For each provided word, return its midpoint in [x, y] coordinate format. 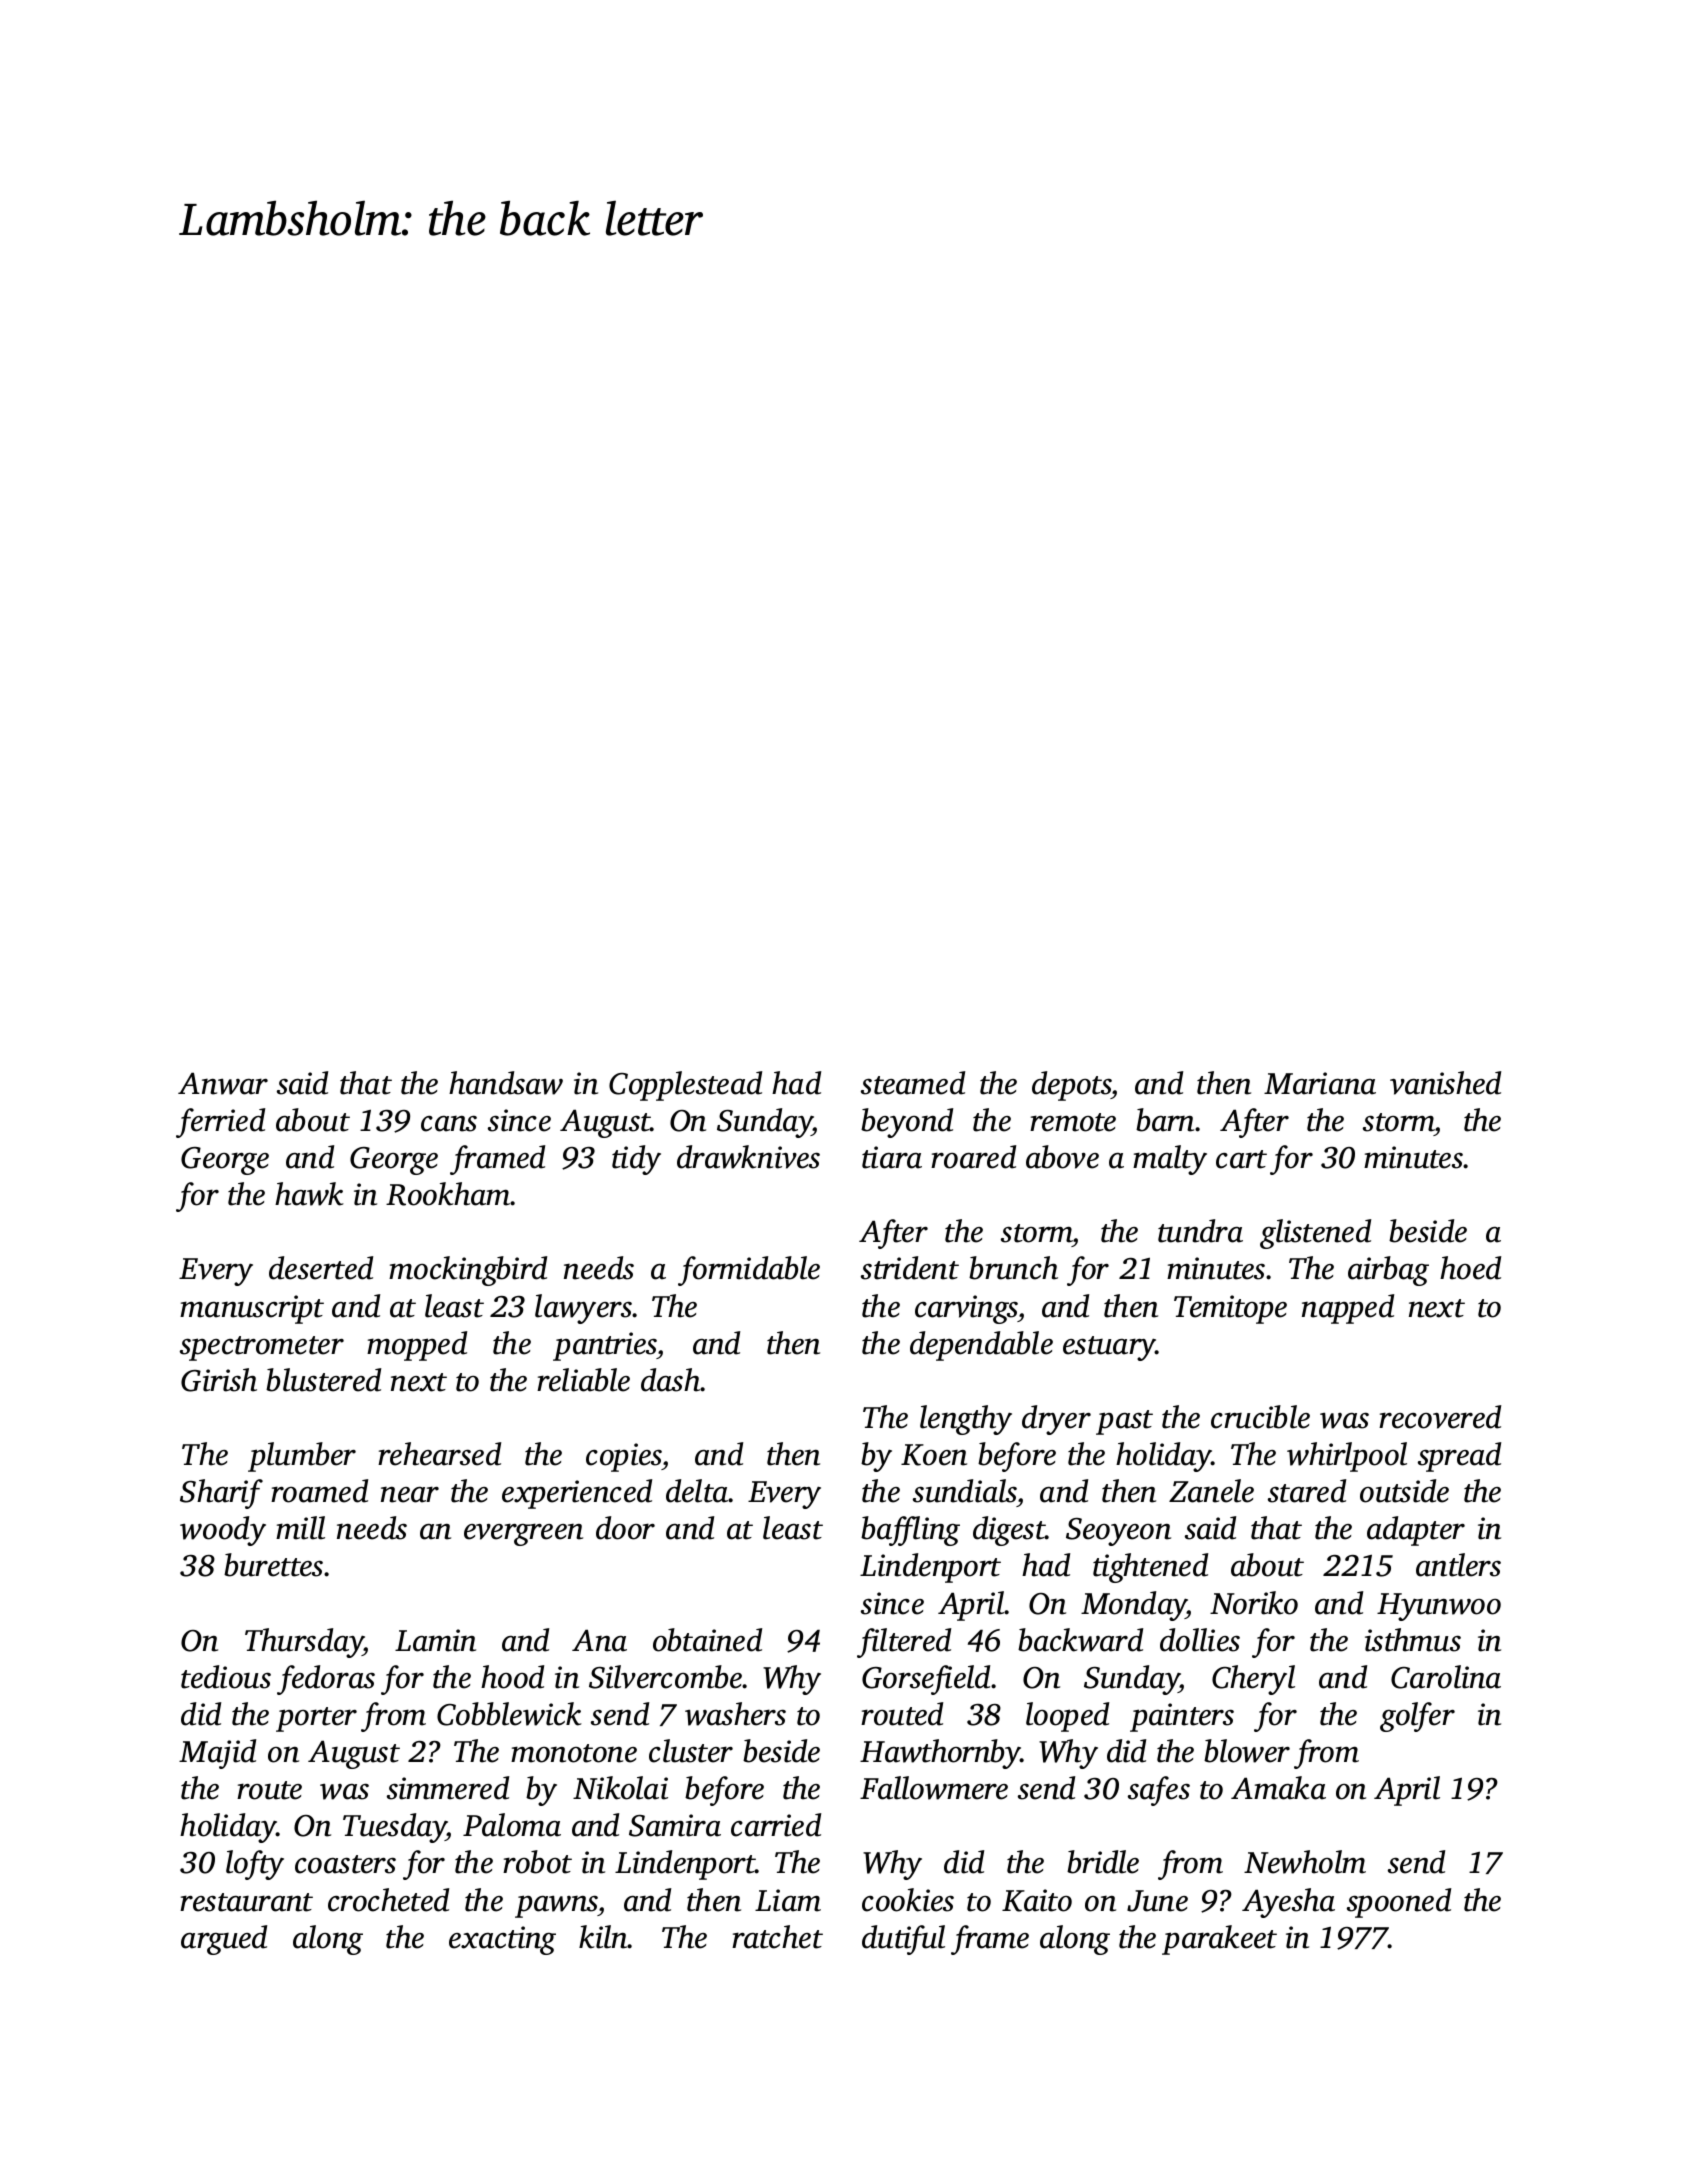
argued [224, 1940]
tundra [1200, 1231]
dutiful [903, 1940]
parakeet [1219, 1940]
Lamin [435, 1640]
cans [449, 1123]
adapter [1416, 1531]
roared [973, 1157]
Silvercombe [666, 1677]
